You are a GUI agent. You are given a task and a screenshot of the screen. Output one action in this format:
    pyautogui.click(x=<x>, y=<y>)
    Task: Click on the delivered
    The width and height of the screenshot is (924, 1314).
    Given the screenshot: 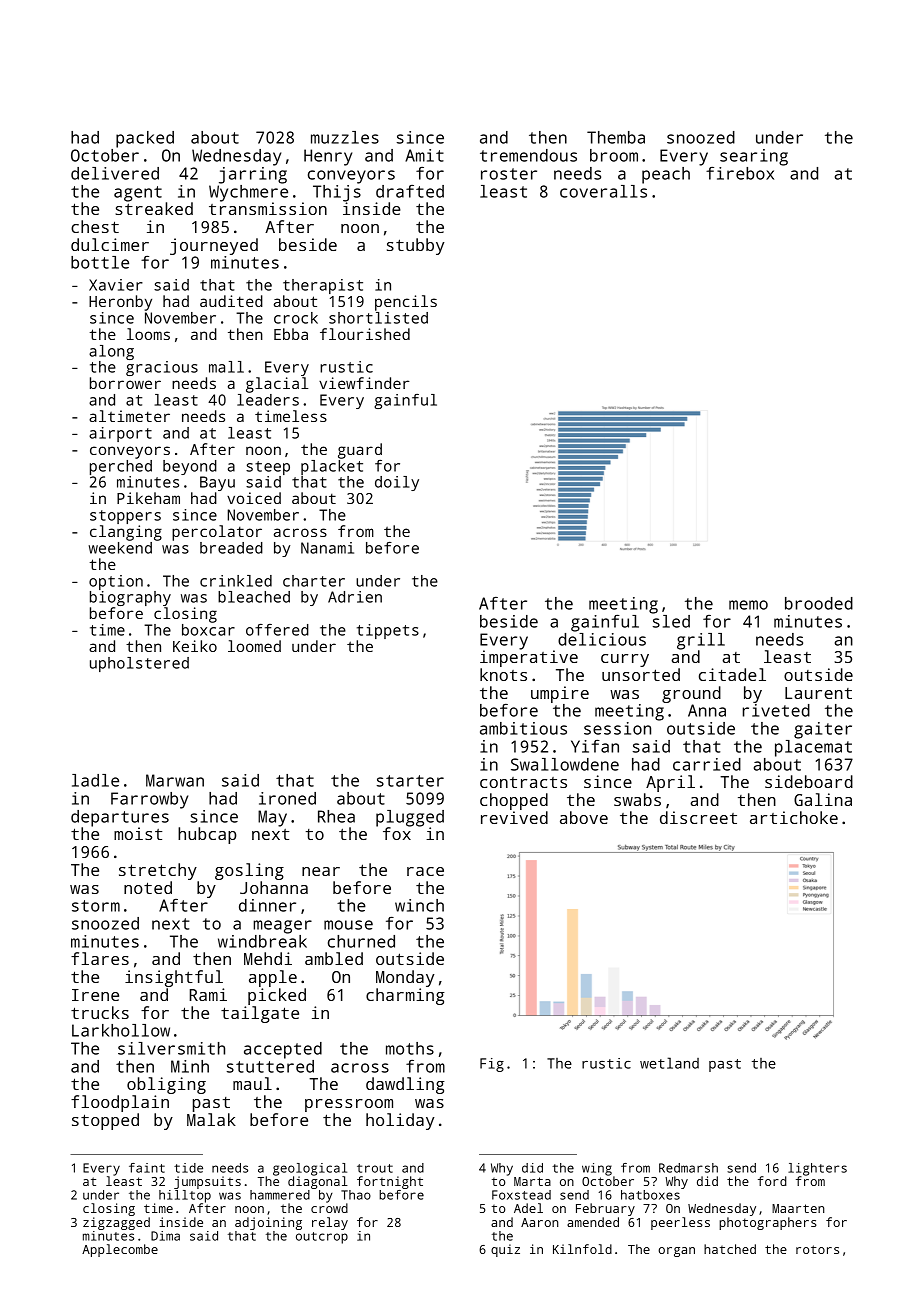 What is the action you would take?
    pyautogui.click(x=115, y=173)
